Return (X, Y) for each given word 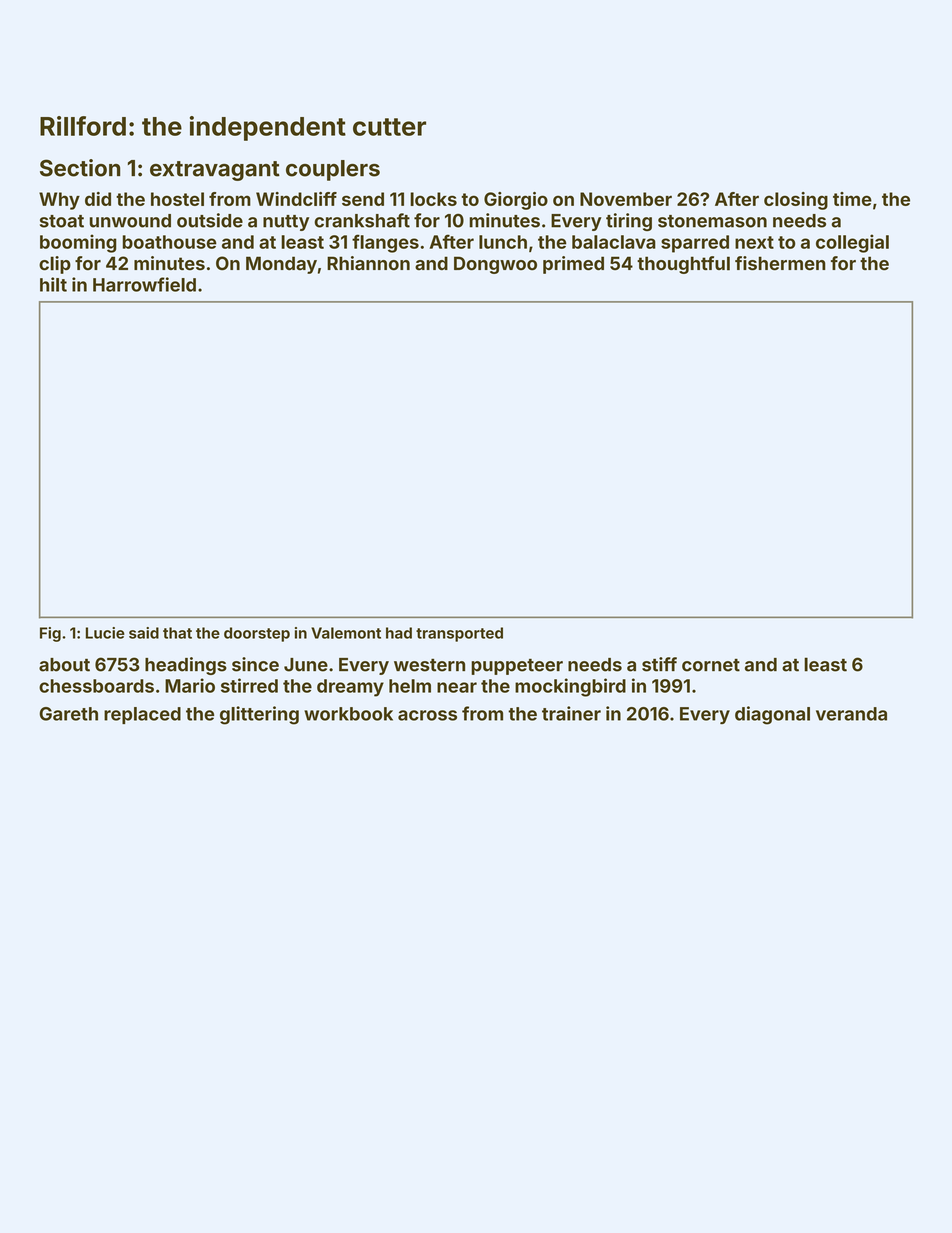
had (399, 633)
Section (80, 168)
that (177, 633)
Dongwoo (495, 265)
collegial (852, 243)
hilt (53, 284)
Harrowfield (144, 284)
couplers (333, 170)
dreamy (350, 688)
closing (796, 201)
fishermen (780, 263)
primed (573, 265)
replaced (142, 715)
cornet (711, 665)
